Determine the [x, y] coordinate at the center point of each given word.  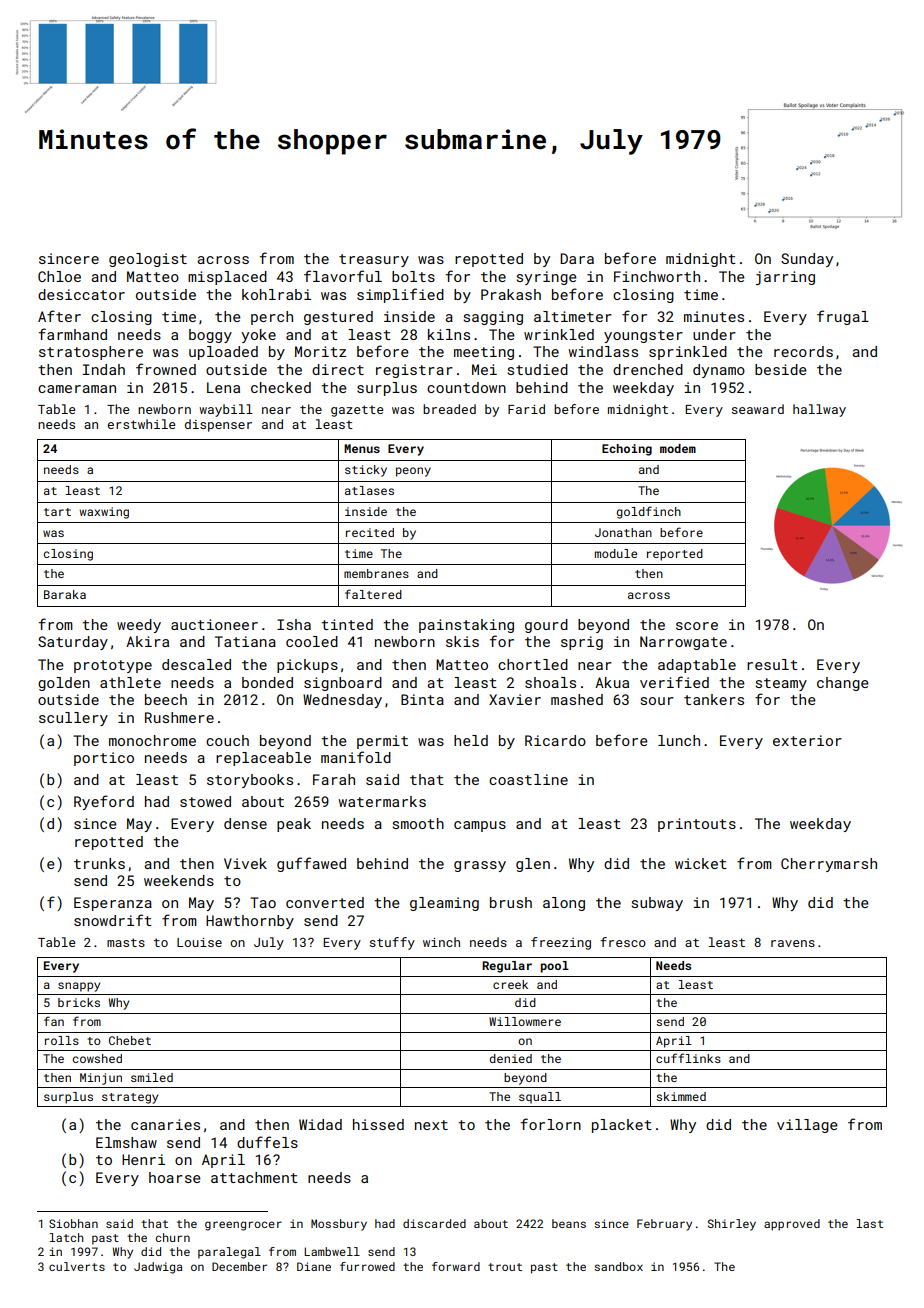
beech [166, 699]
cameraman [77, 389]
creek [510, 984]
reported [675, 555]
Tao [263, 902]
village [807, 1126]
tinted [347, 624]
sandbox [618, 1266]
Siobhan [73, 1223]
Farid [526, 409]
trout [505, 1267]
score [697, 626]
